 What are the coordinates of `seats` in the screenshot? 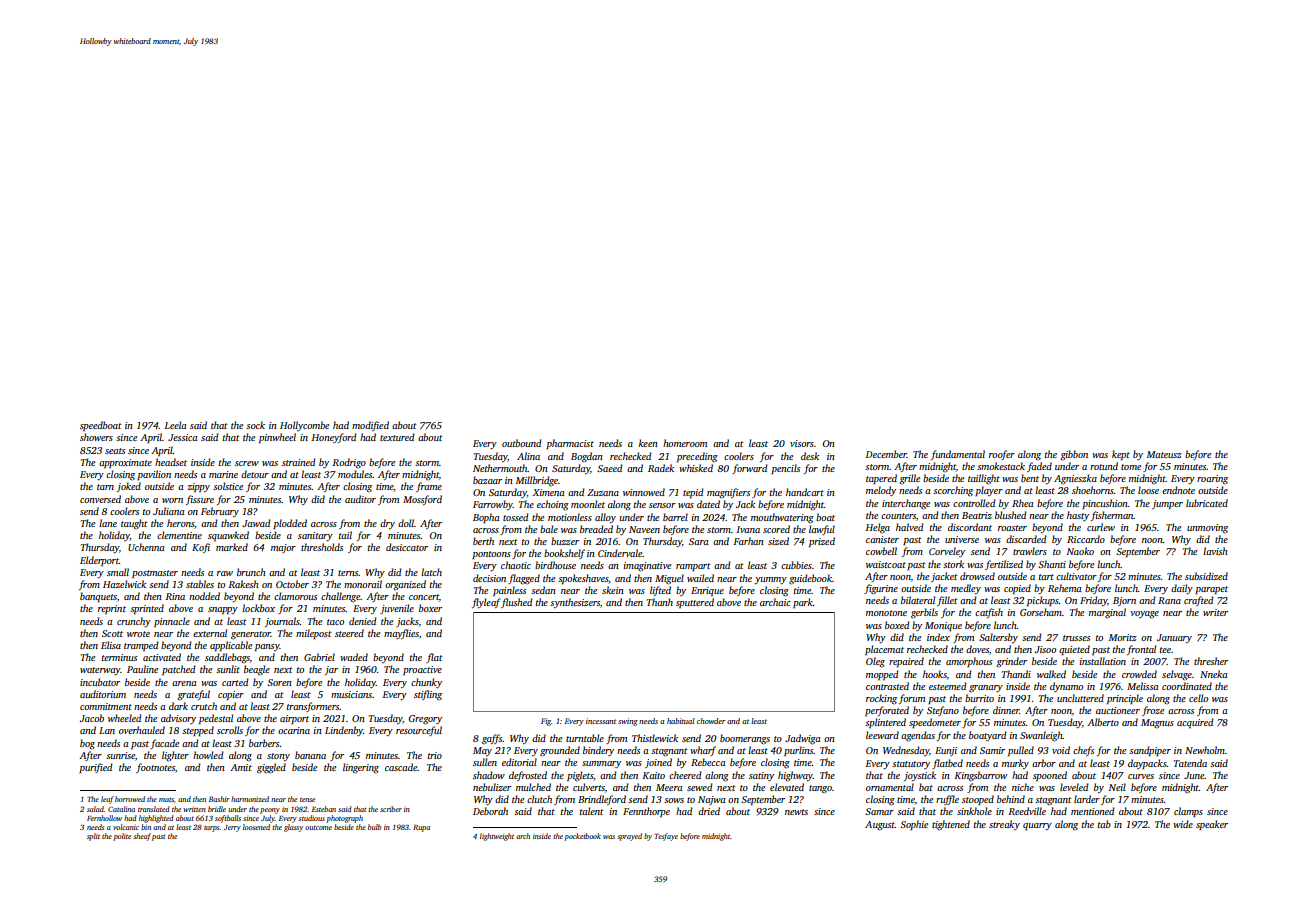 It's located at (115, 451).
